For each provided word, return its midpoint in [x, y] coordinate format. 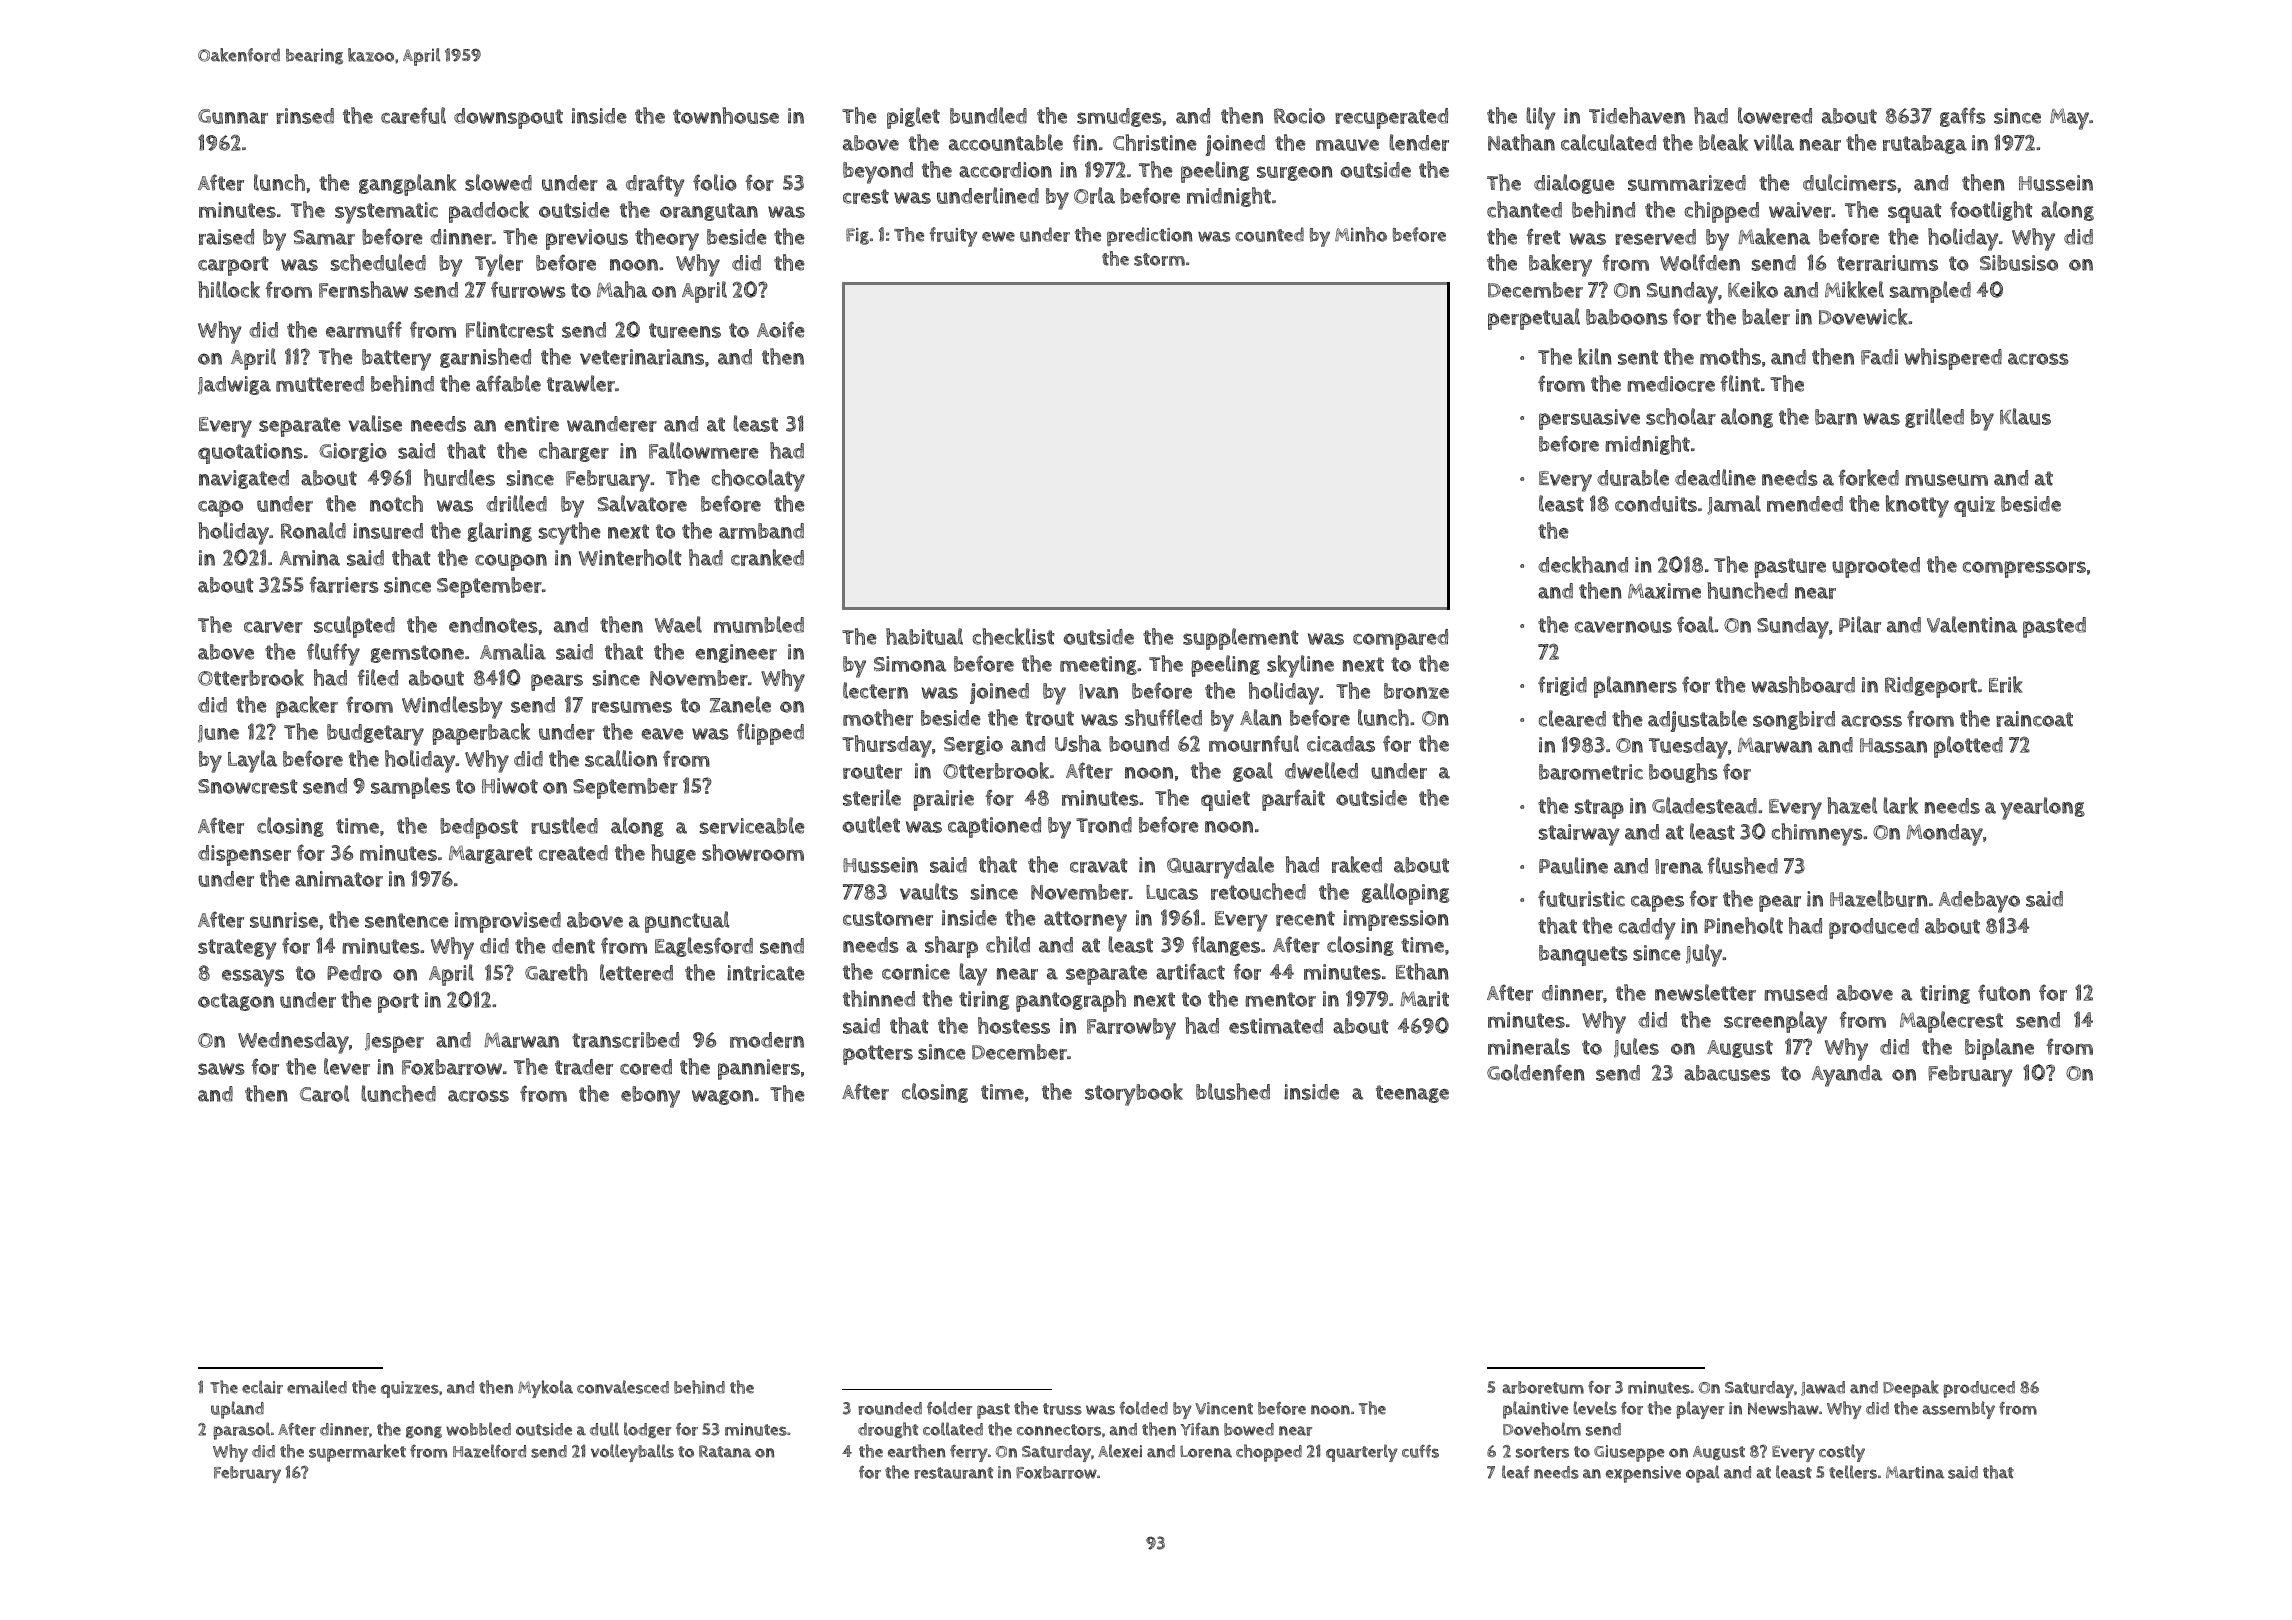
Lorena [1206, 1451]
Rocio [1299, 116]
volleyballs [632, 1453]
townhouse [726, 115]
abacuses [1727, 1073]
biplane [1999, 1049]
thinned [879, 998]
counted [1269, 234]
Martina [1915, 1472]
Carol [324, 1093]
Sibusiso [2019, 263]
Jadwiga [234, 385]
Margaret [491, 854]
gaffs [1963, 117]
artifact [1190, 971]
